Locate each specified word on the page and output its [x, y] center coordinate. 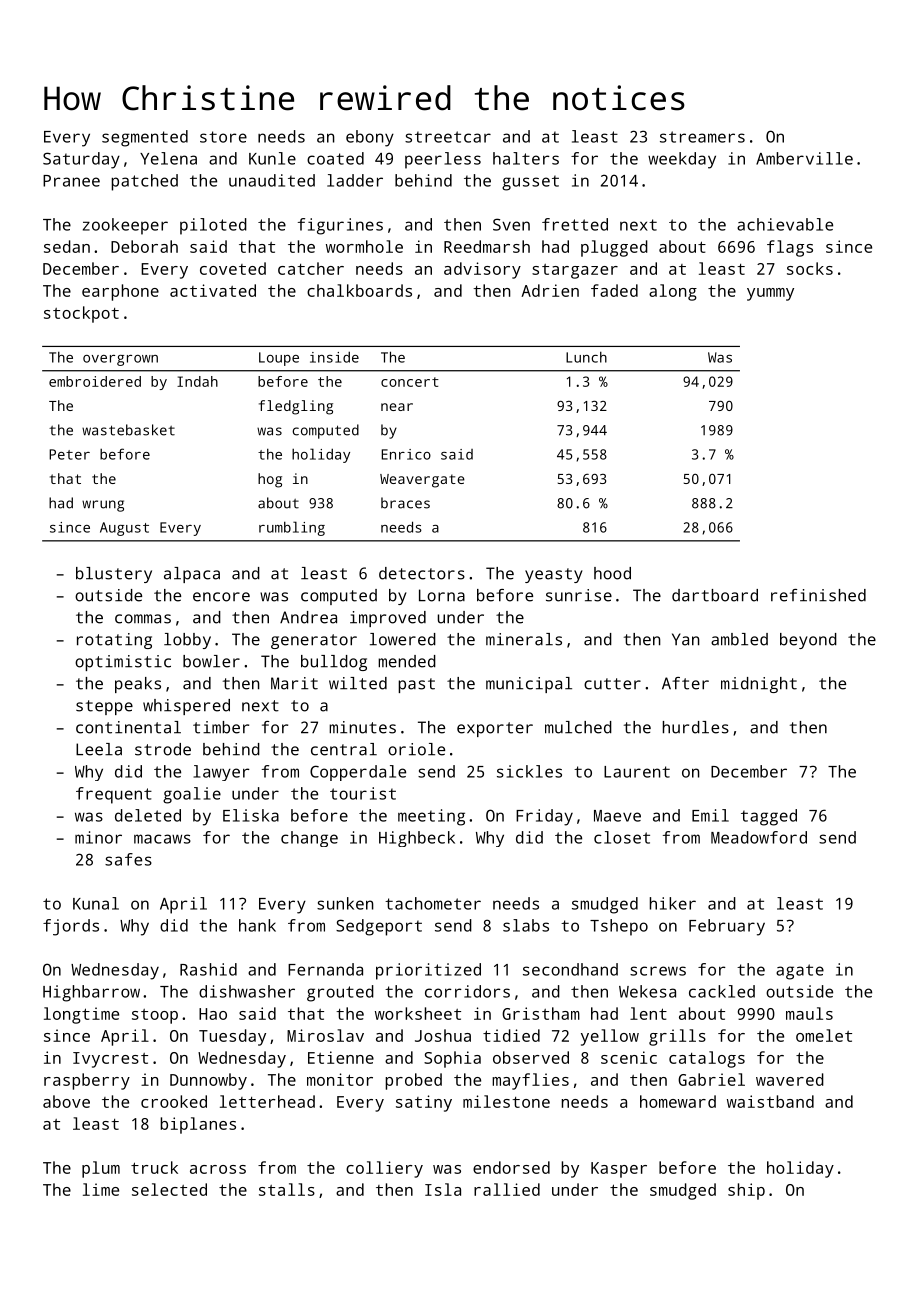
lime [101, 1189]
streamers [702, 137]
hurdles [696, 727]
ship [746, 1191]
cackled [722, 991]
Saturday [81, 160]
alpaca [192, 575]
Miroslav [325, 1035]
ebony [370, 138]
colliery [384, 1169]
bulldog [334, 663]
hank [257, 925]
